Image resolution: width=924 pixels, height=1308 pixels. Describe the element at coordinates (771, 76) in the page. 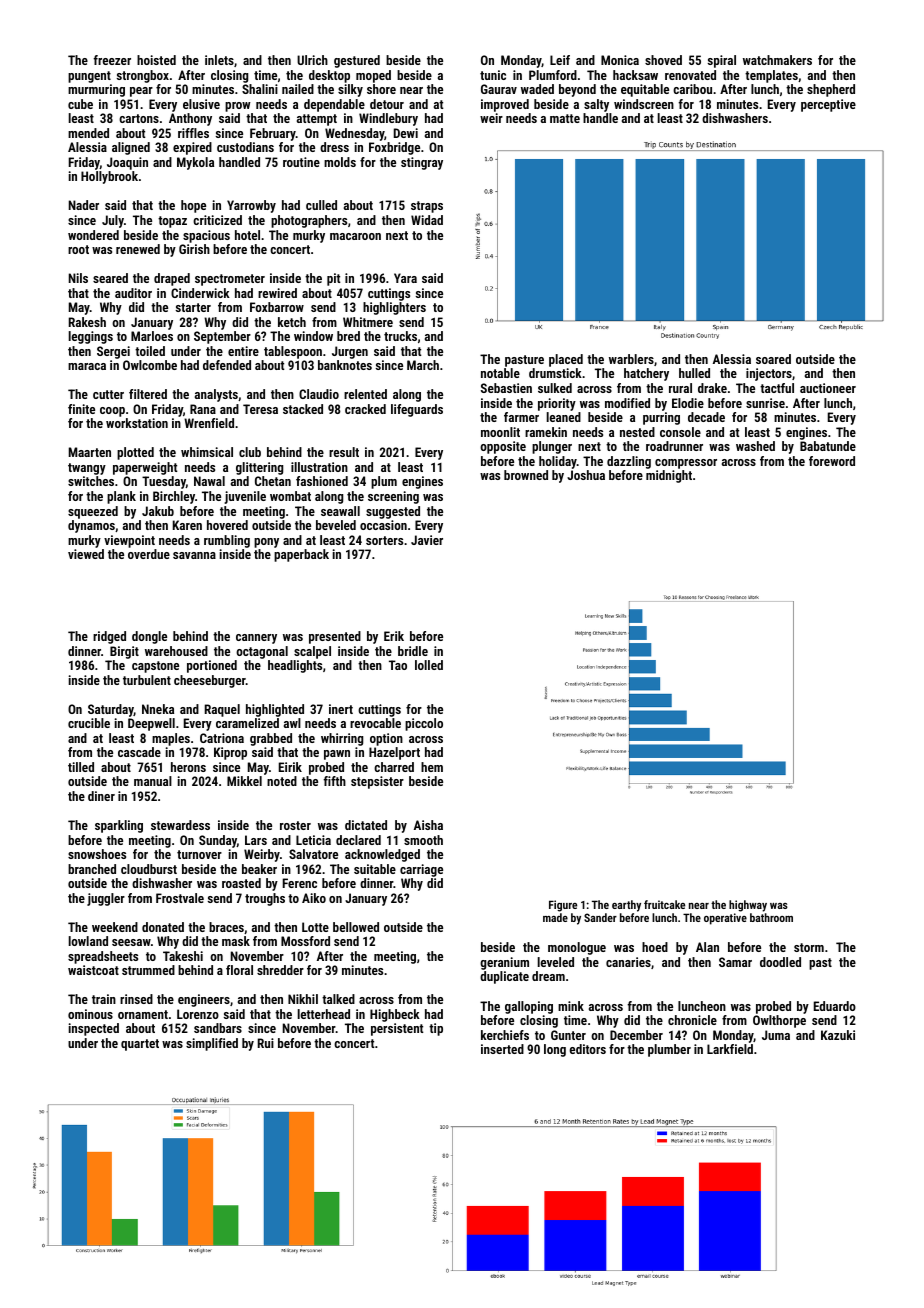

I see `templates` at that location.
